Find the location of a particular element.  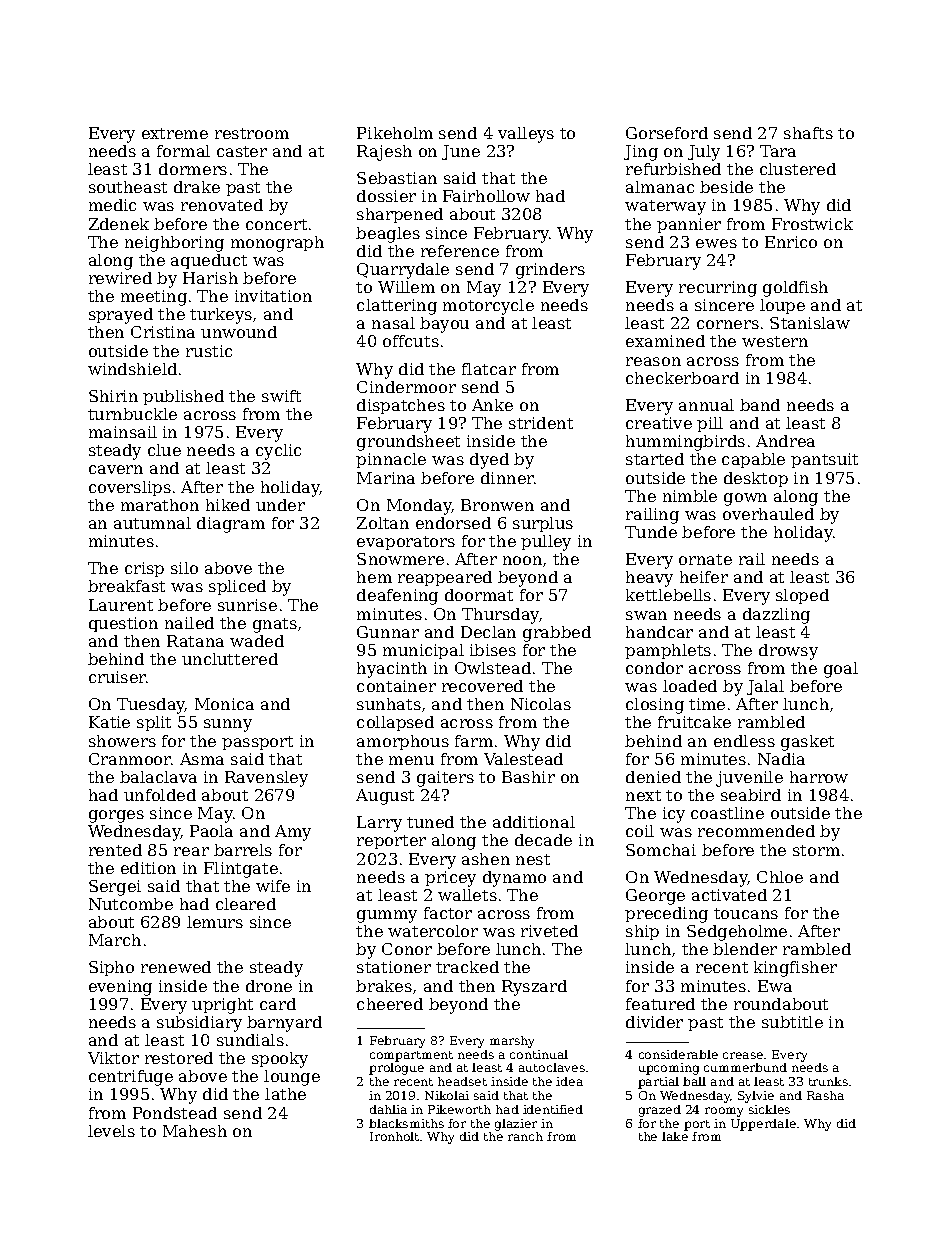

lake is located at coordinates (675, 1136).
